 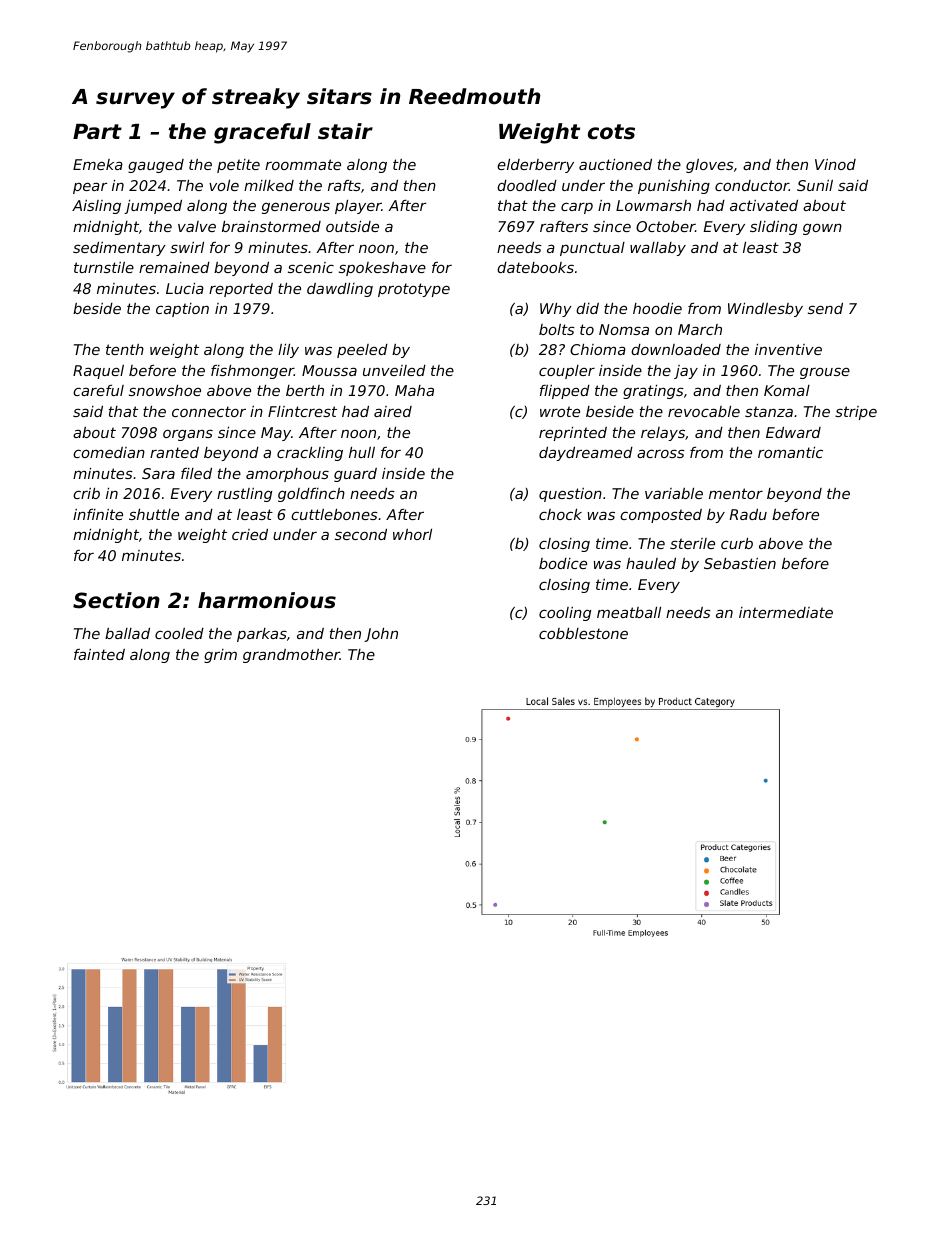 What do you see at coordinates (586, 454) in the screenshot?
I see `daydreamed` at bounding box center [586, 454].
